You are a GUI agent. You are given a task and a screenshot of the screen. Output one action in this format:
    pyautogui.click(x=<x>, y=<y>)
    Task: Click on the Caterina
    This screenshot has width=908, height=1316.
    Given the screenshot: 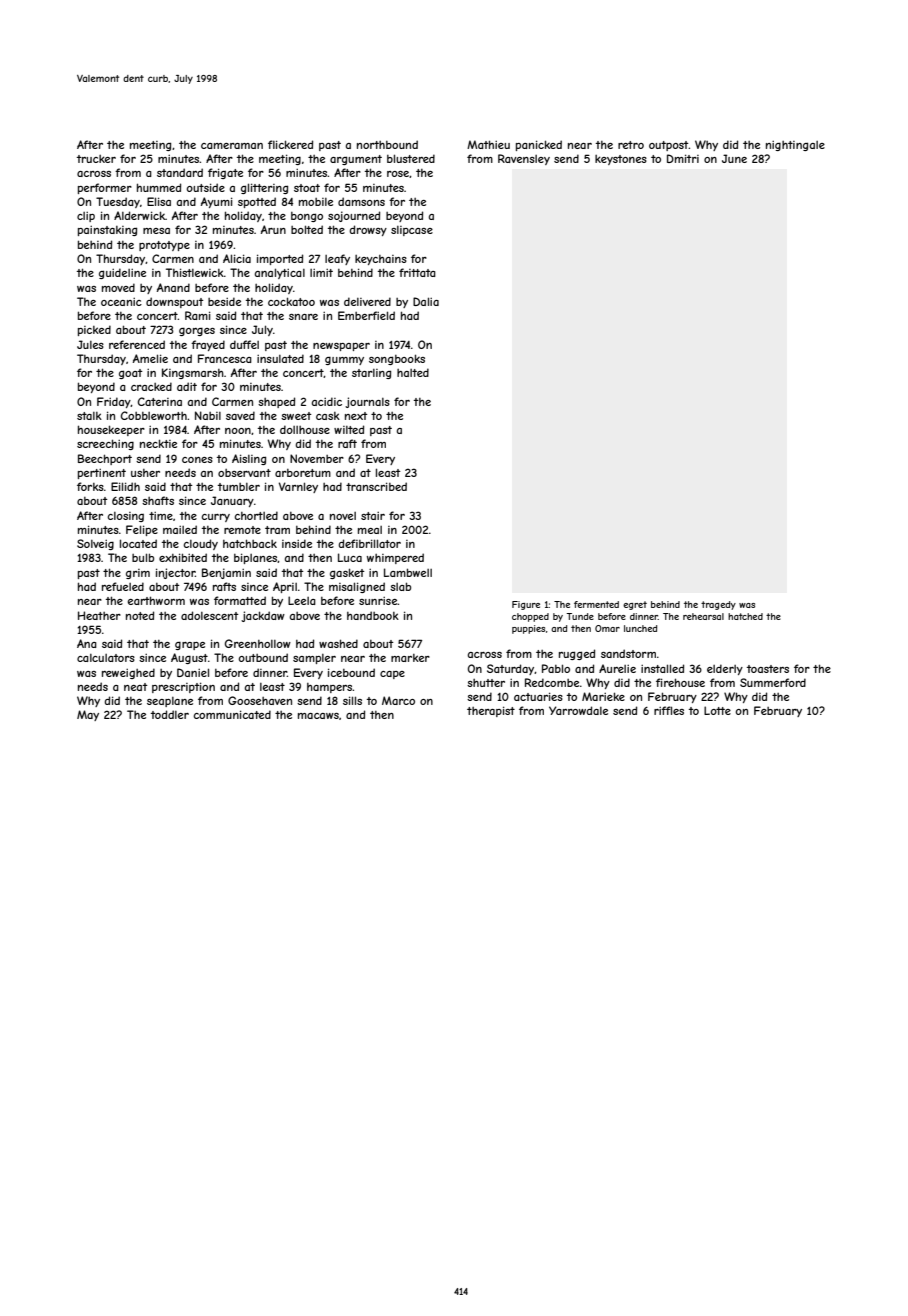 What is the action you would take?
    pyautogui.click(x=160, y=401)
